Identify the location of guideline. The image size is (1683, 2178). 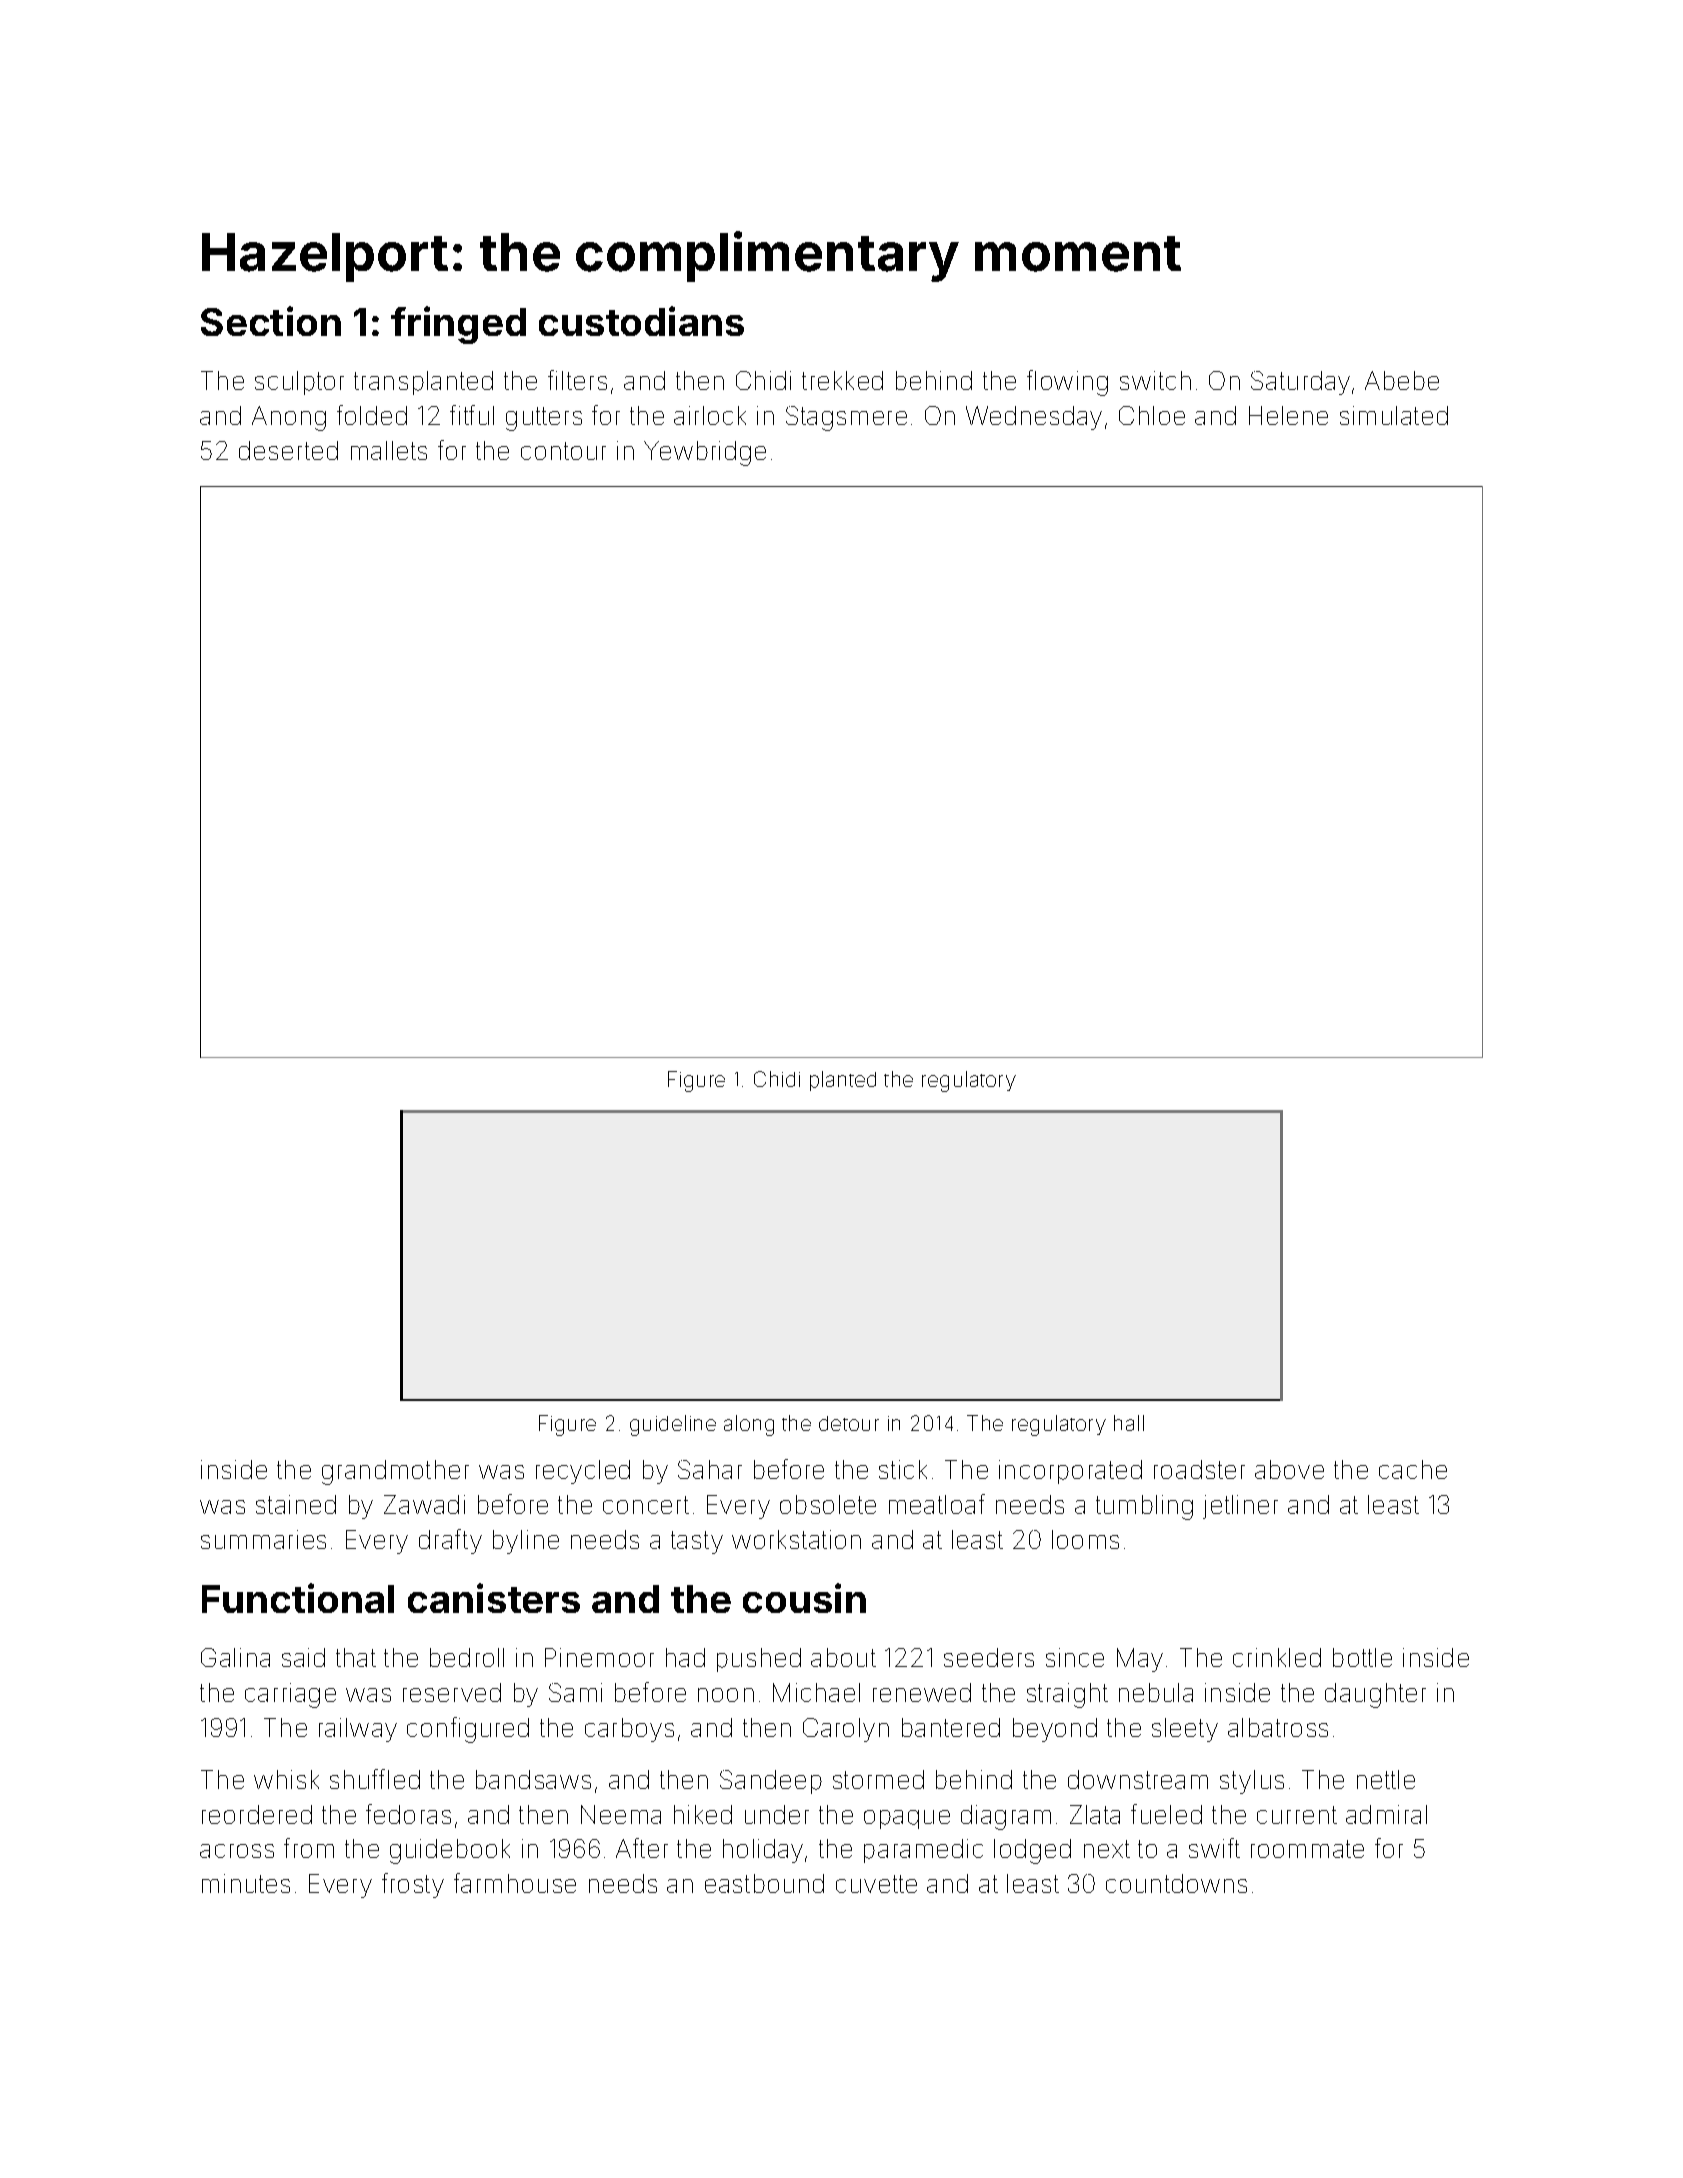
(673, 1425).
